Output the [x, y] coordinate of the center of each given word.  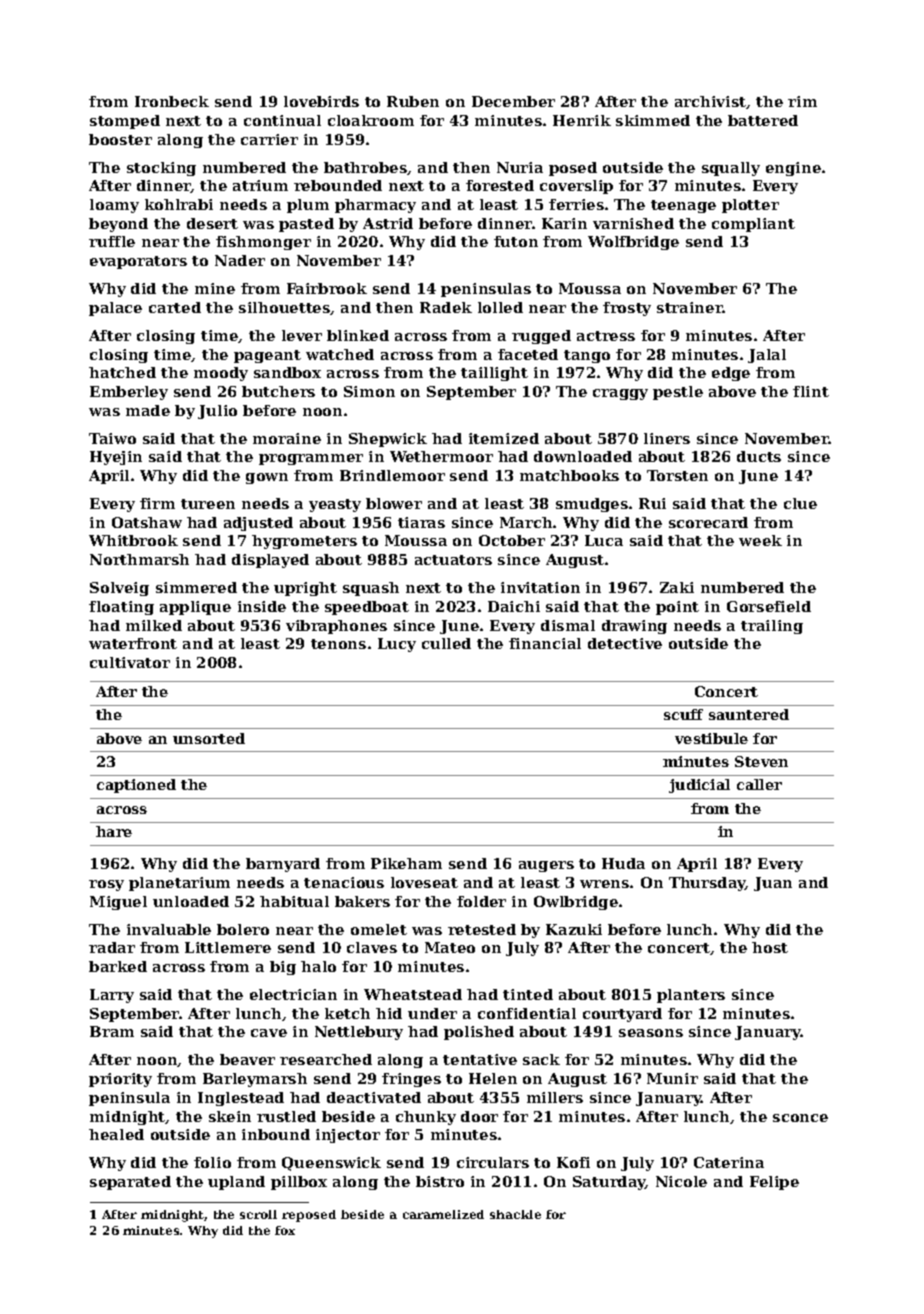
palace [115, 309]
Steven [761, 761]
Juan [773, 884]
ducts [759, 456]
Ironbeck [172, 101]
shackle [515, 1214]
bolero [243, 929]
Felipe [774, 1183]
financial [545, 643]
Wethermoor [441, 456]
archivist [710, 101]
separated [130, 1183]
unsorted [209, 738]
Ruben [413, 101]
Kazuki [574, 929]
